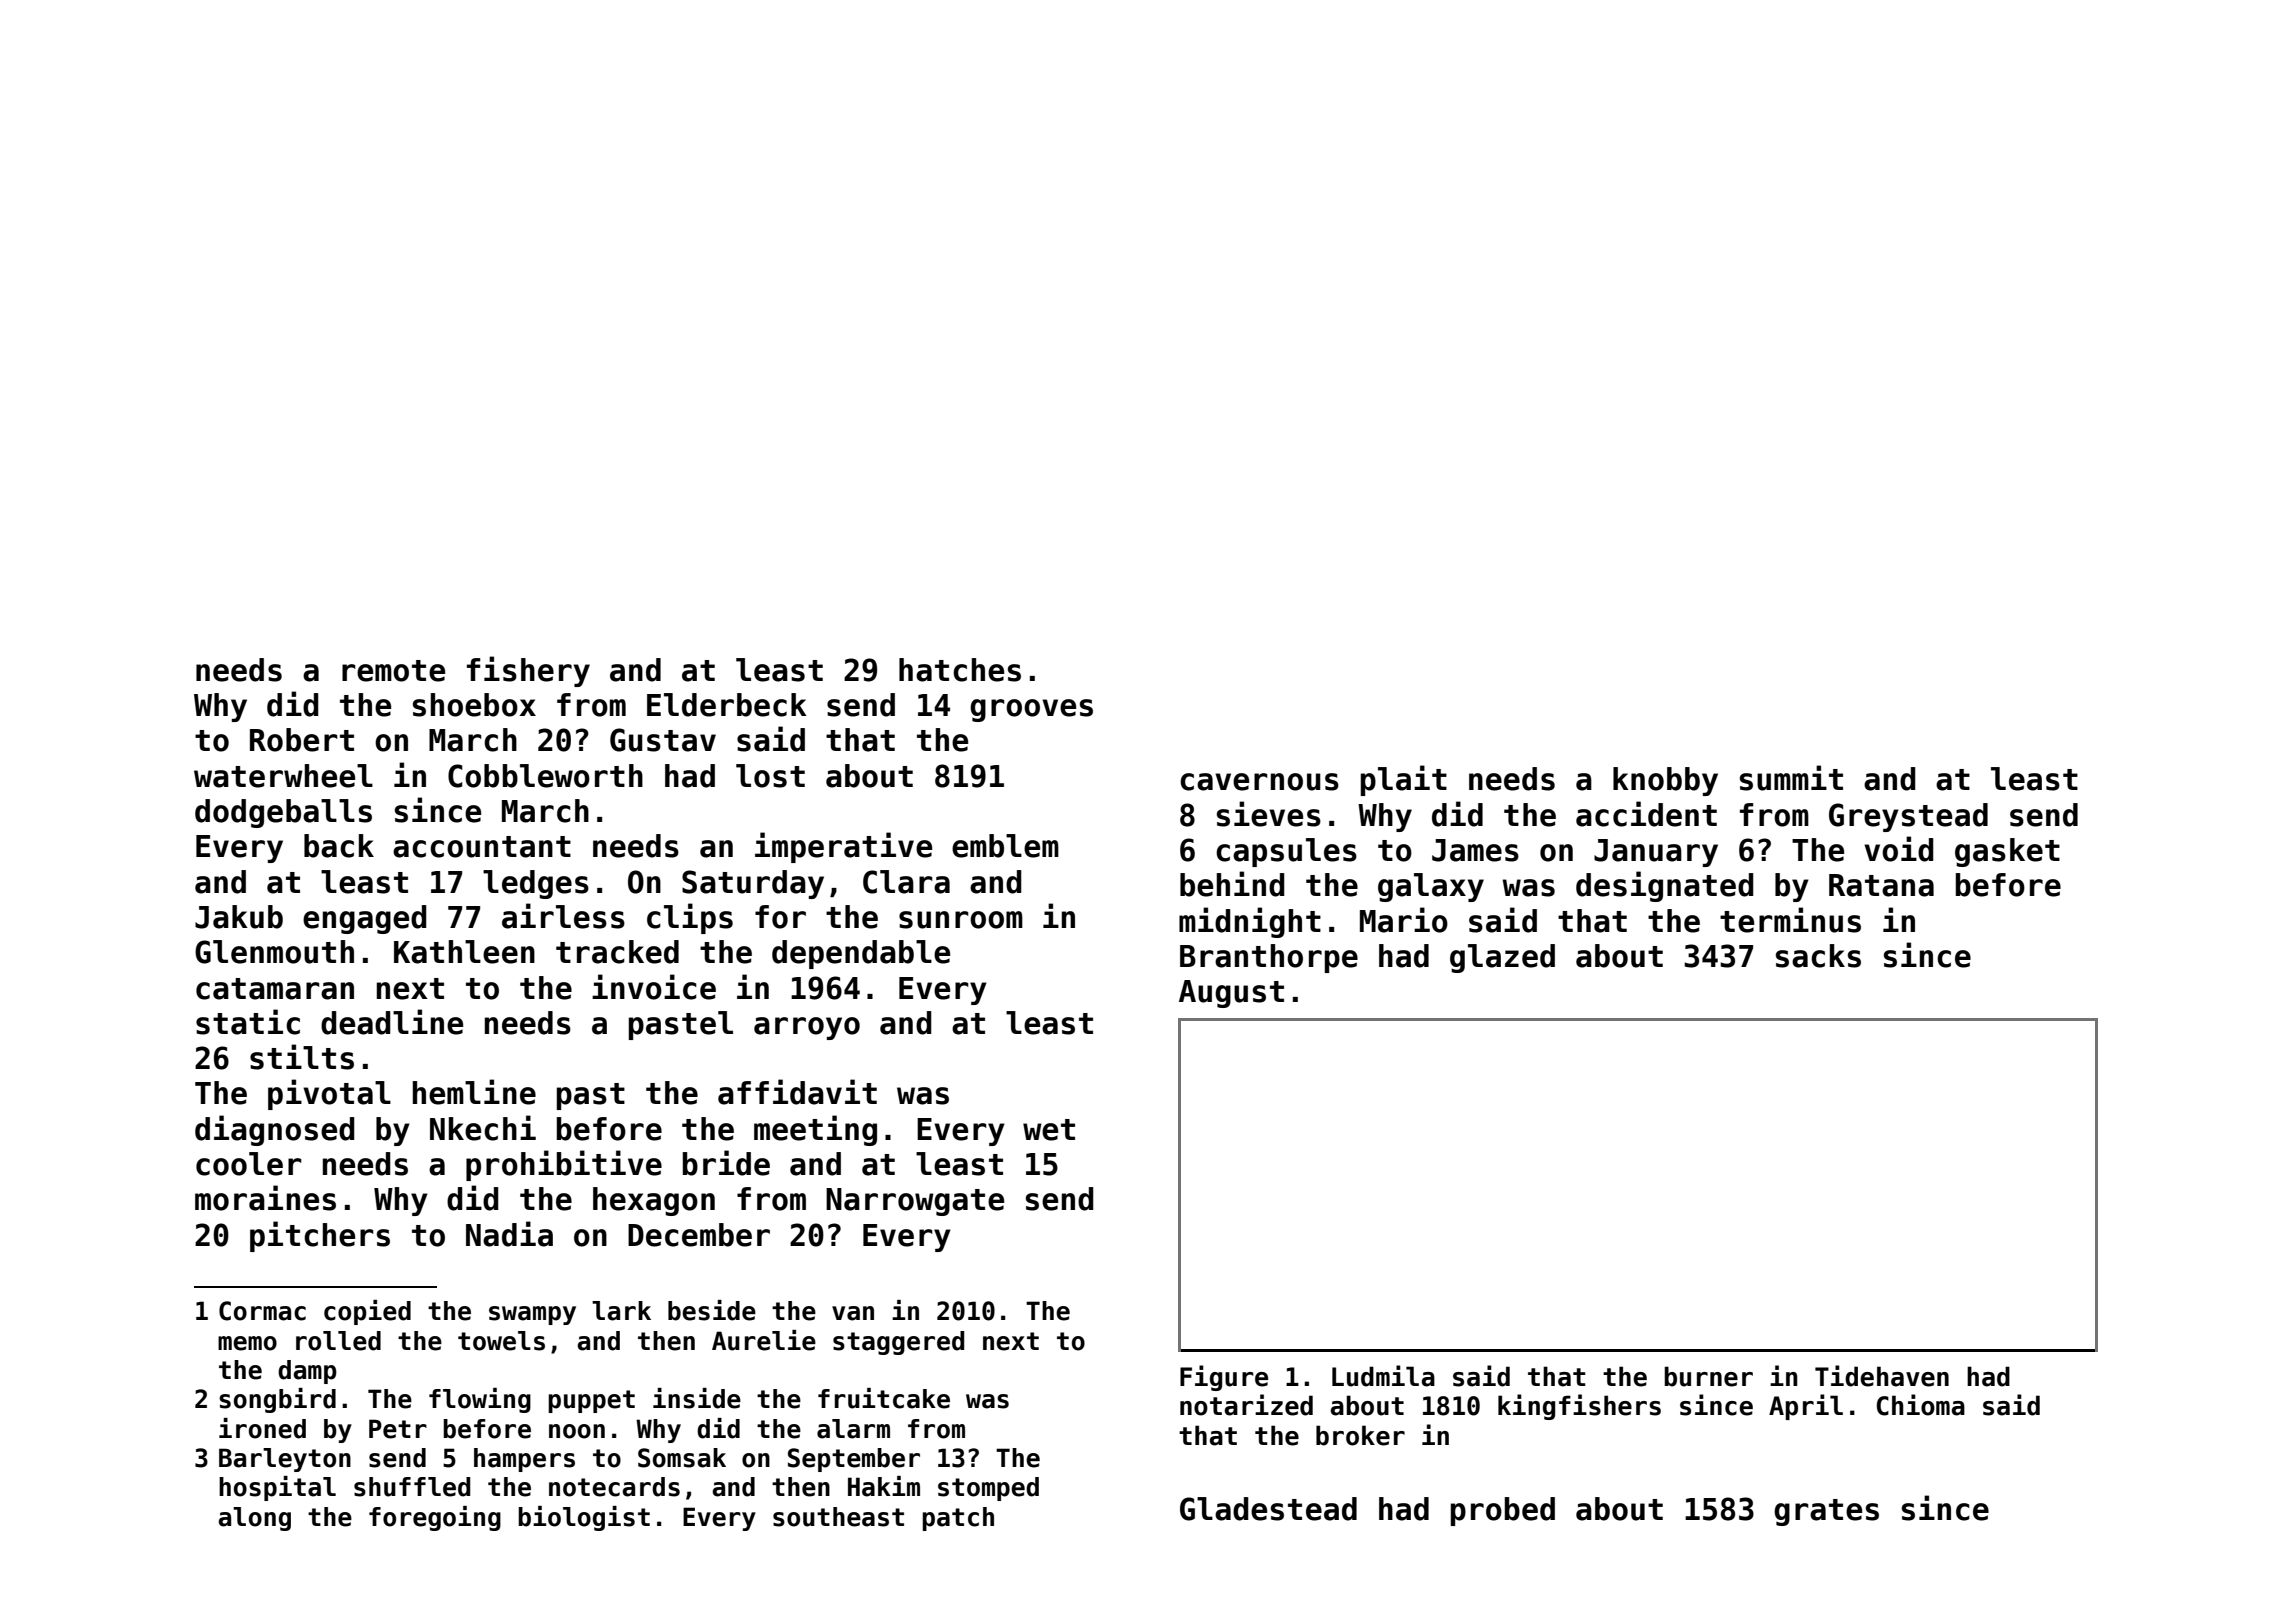 The height and width of the screenshot is (1620, 2292). What do you see at coordinates (1791, 778) in the screenshot?
I see `summit` at bounding box center [1791, 778].
